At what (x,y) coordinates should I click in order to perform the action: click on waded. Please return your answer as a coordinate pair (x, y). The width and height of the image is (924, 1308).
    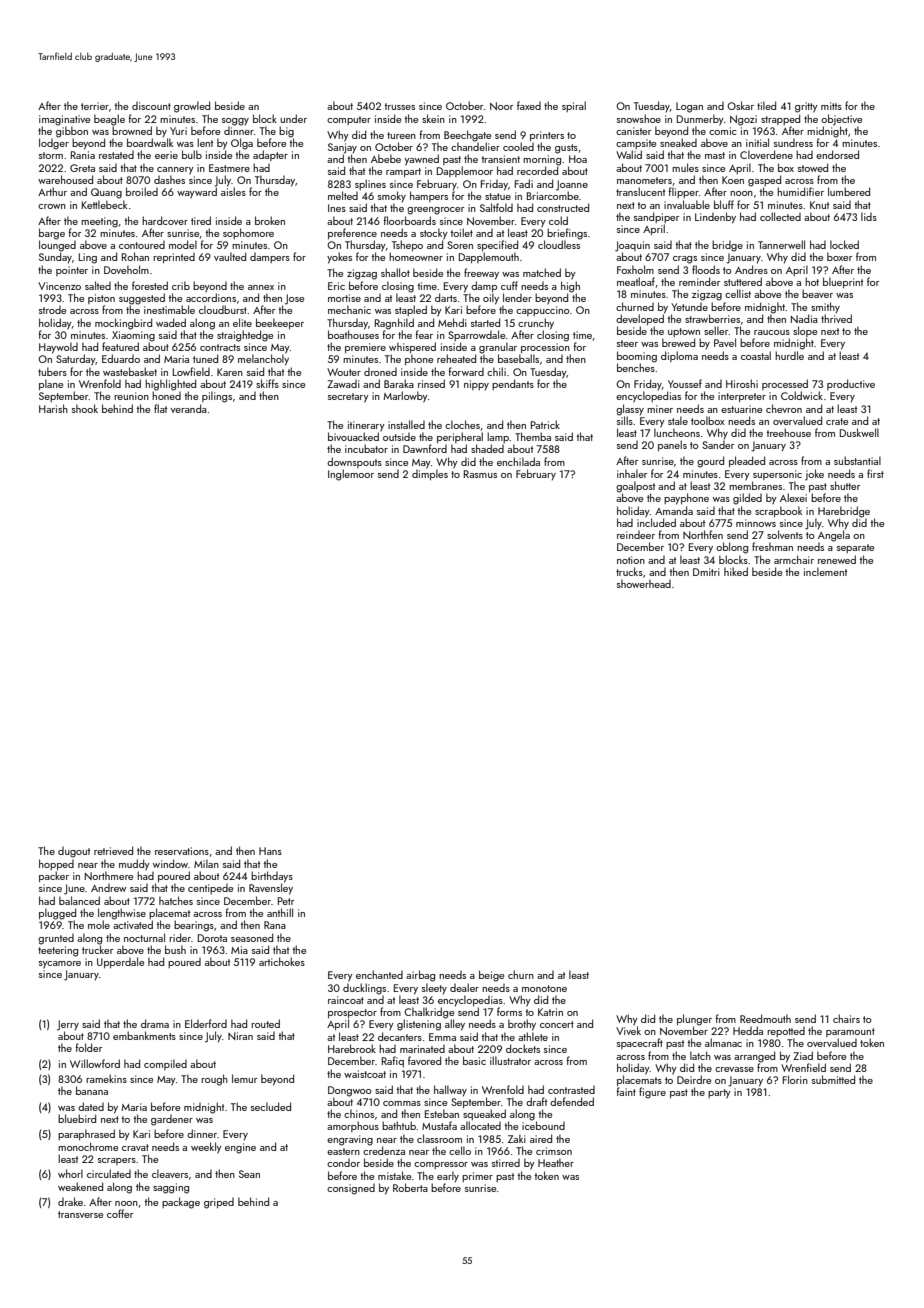
    Looking at the image, I should click on (171, 322).
